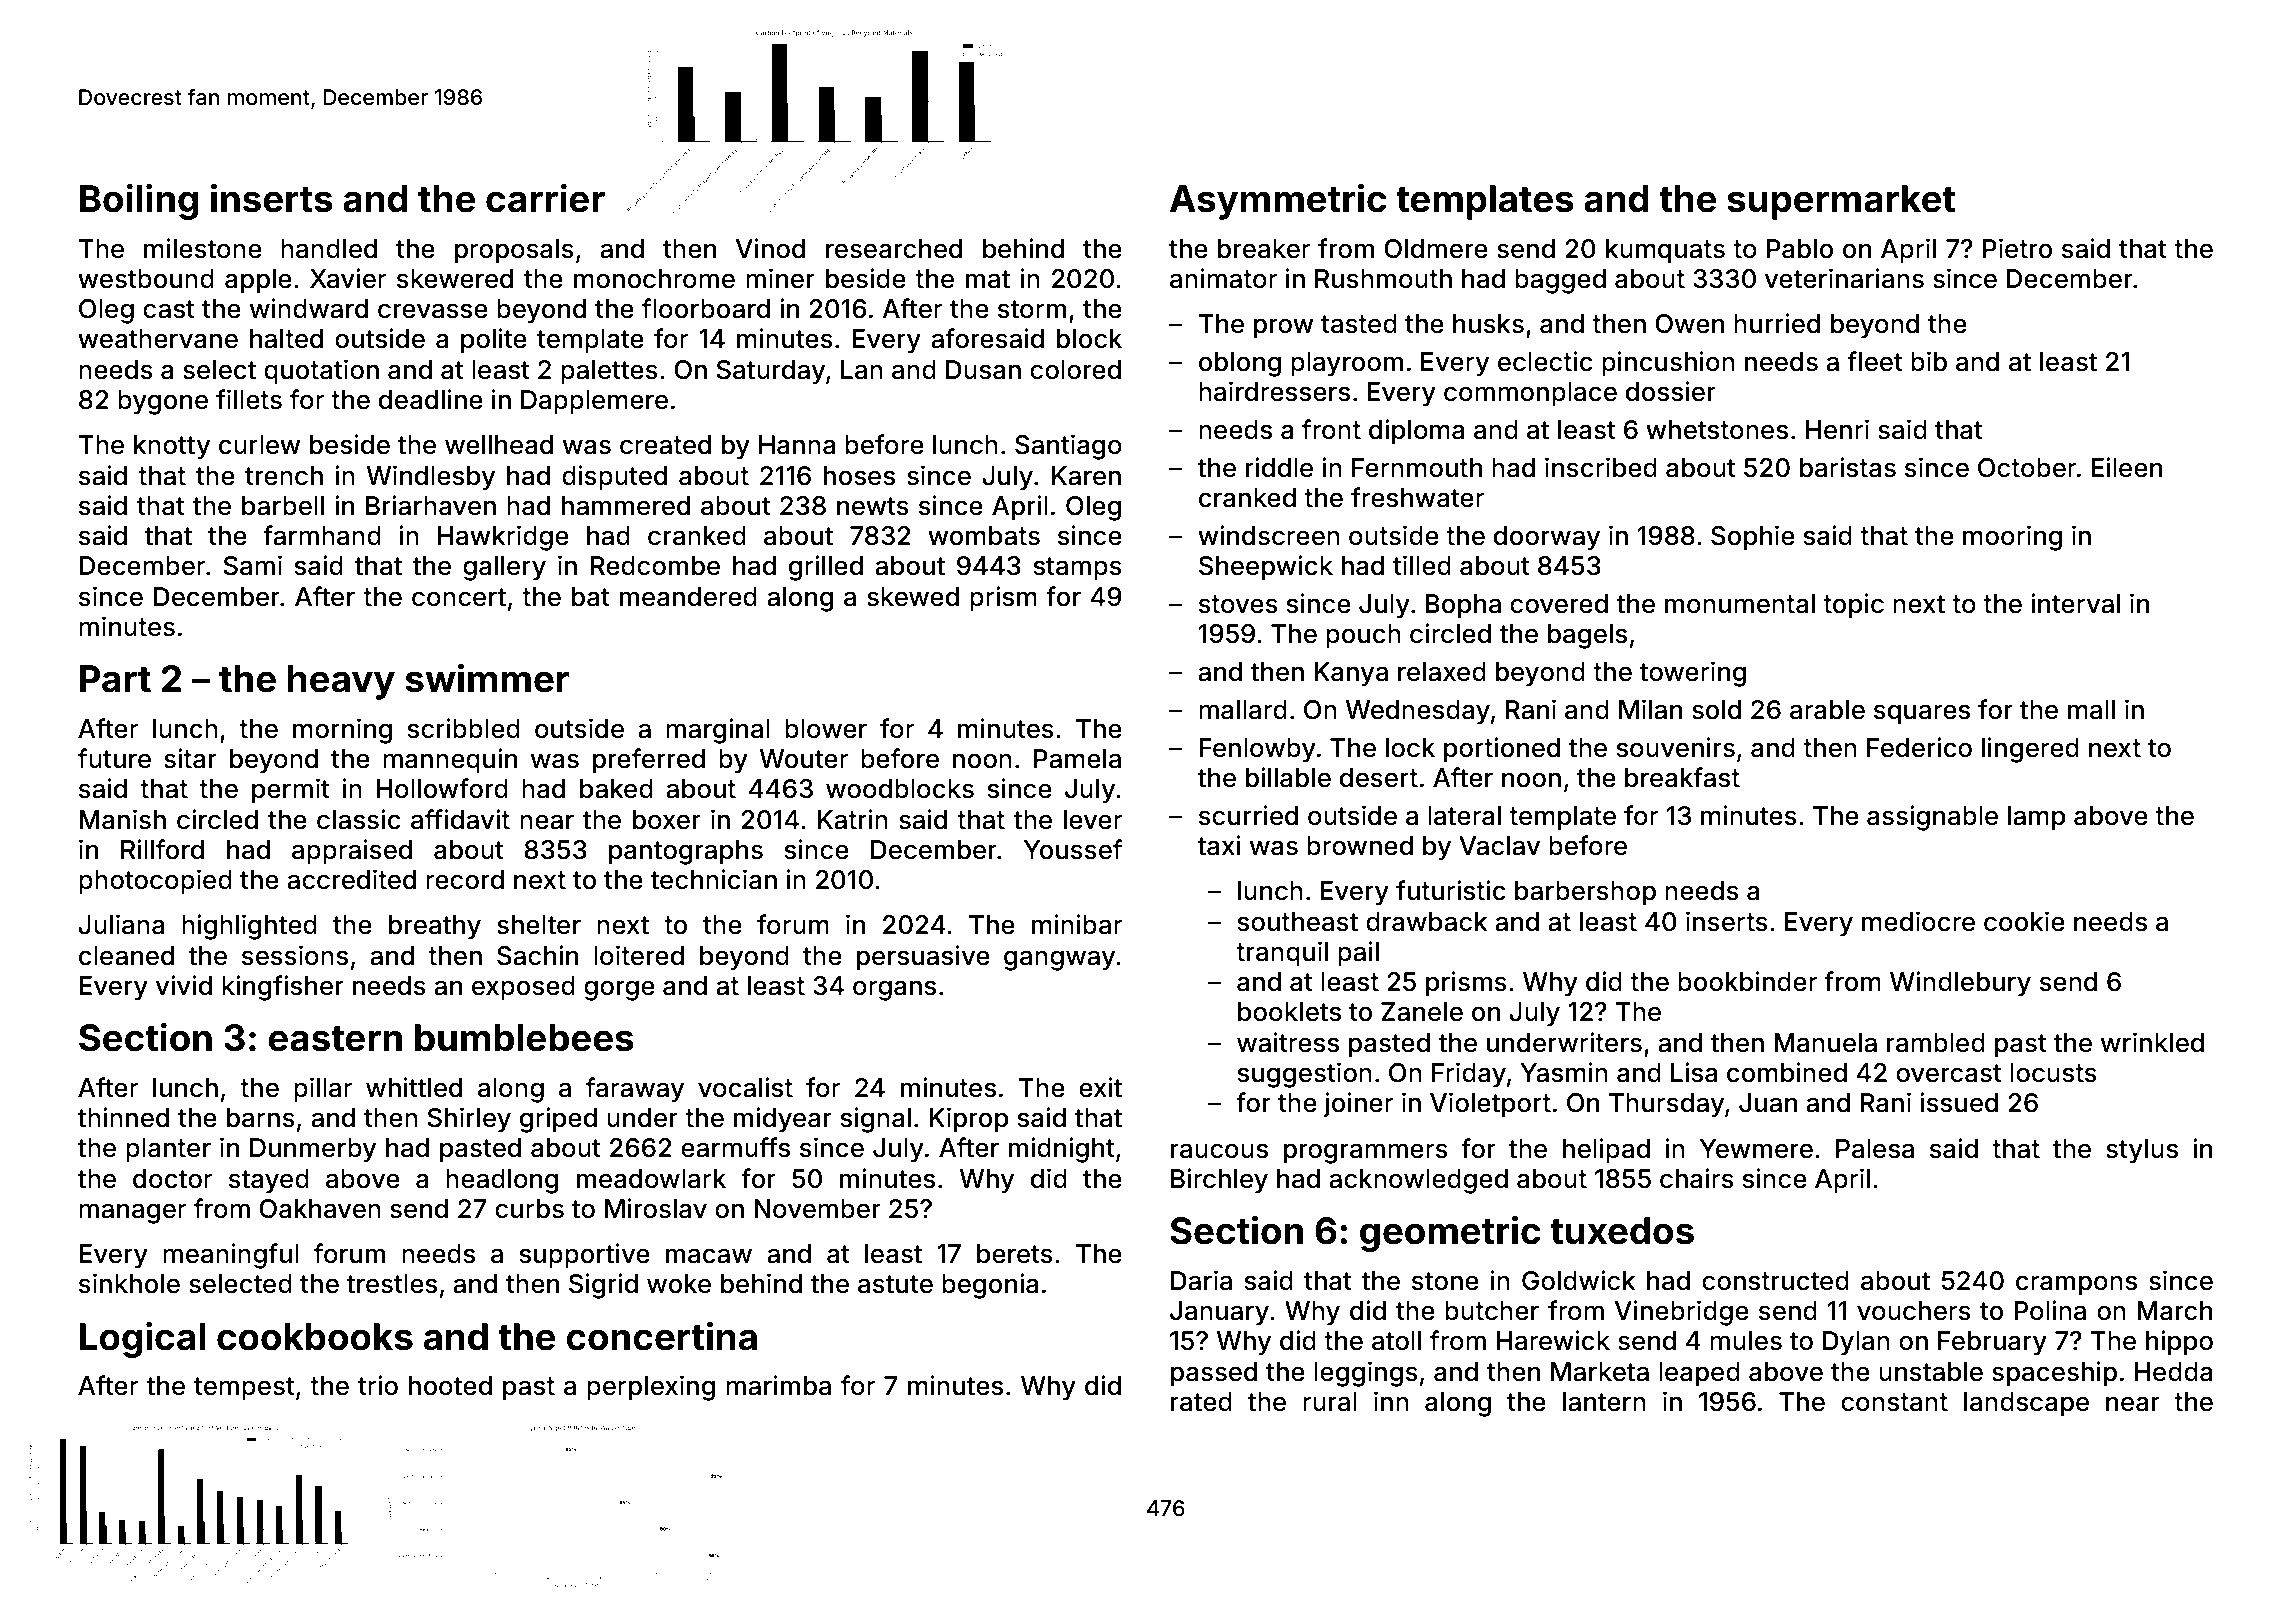  I want to click on breaker, so click(1264, 249).
